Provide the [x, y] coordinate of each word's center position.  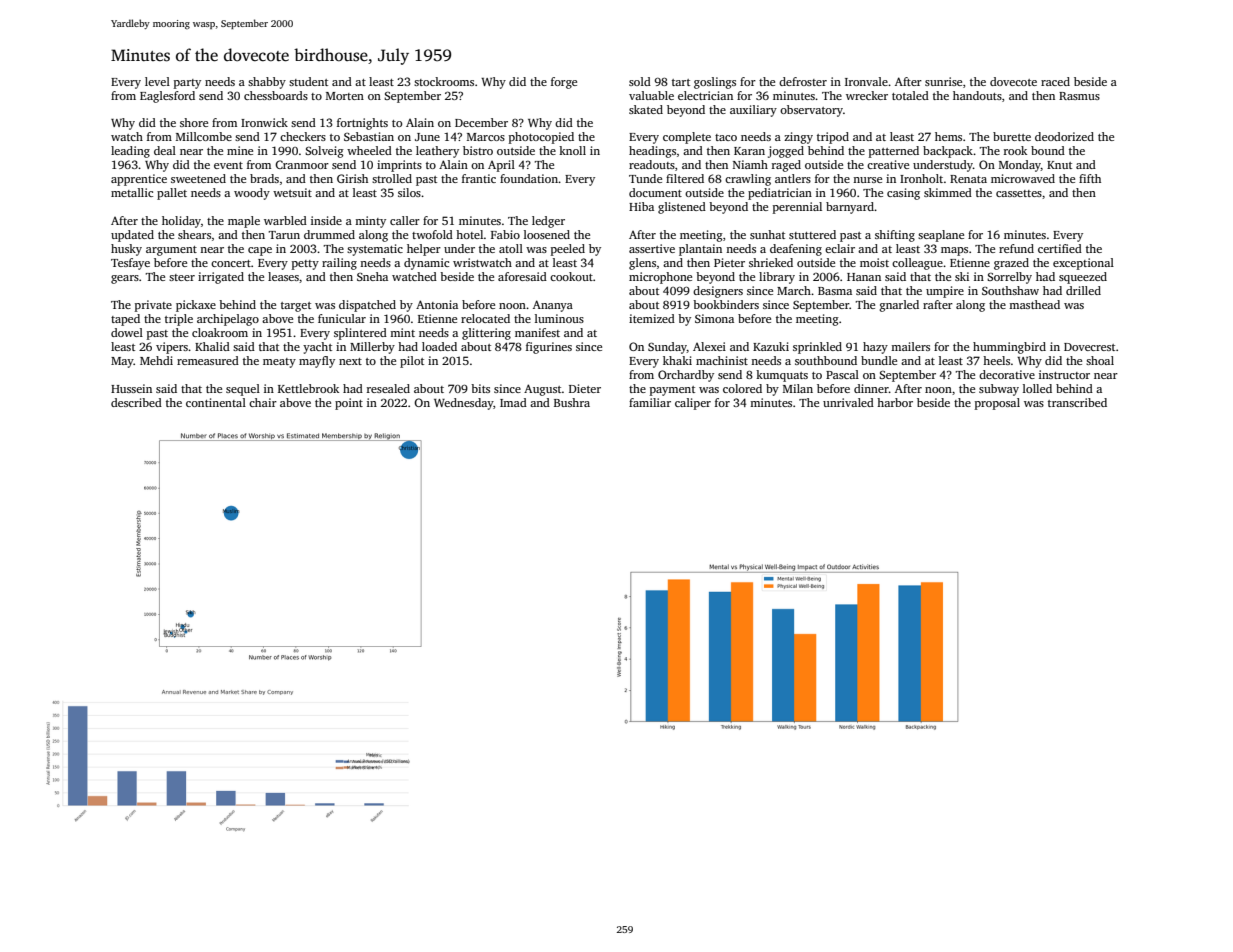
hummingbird [1009, 348]
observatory [811, 111]
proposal [997, 404]
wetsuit [292, 192]
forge [564, 83]
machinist [722, 360]
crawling [748, 180]
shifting [895, 236]
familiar [650, 402]
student [308, 81]
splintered [360, 334]
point [349, 404]
